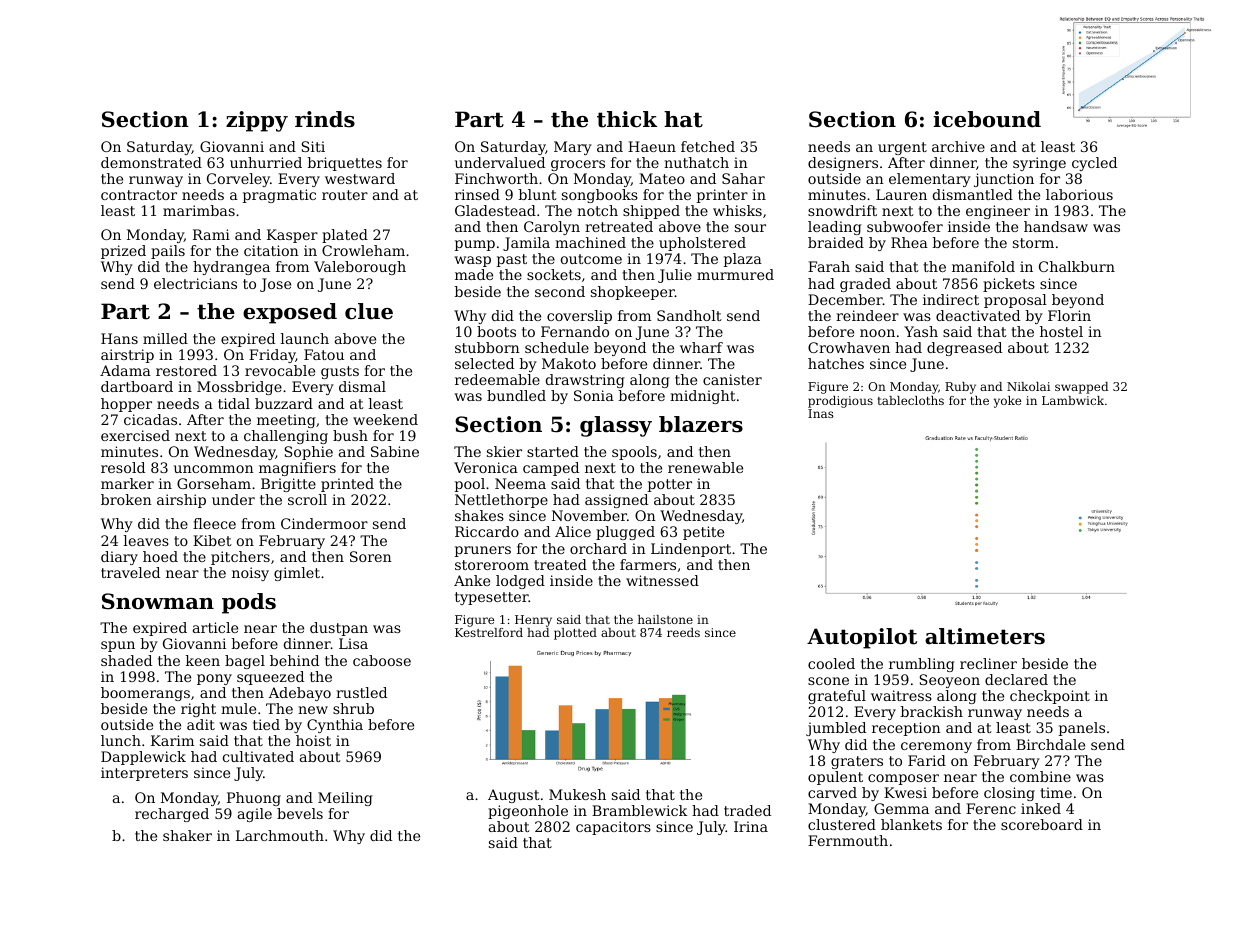 This document has height=952, width=1233. Describe the element at coordinates (501, 501) in the document. I see `Nettlethorpe` at that location.
